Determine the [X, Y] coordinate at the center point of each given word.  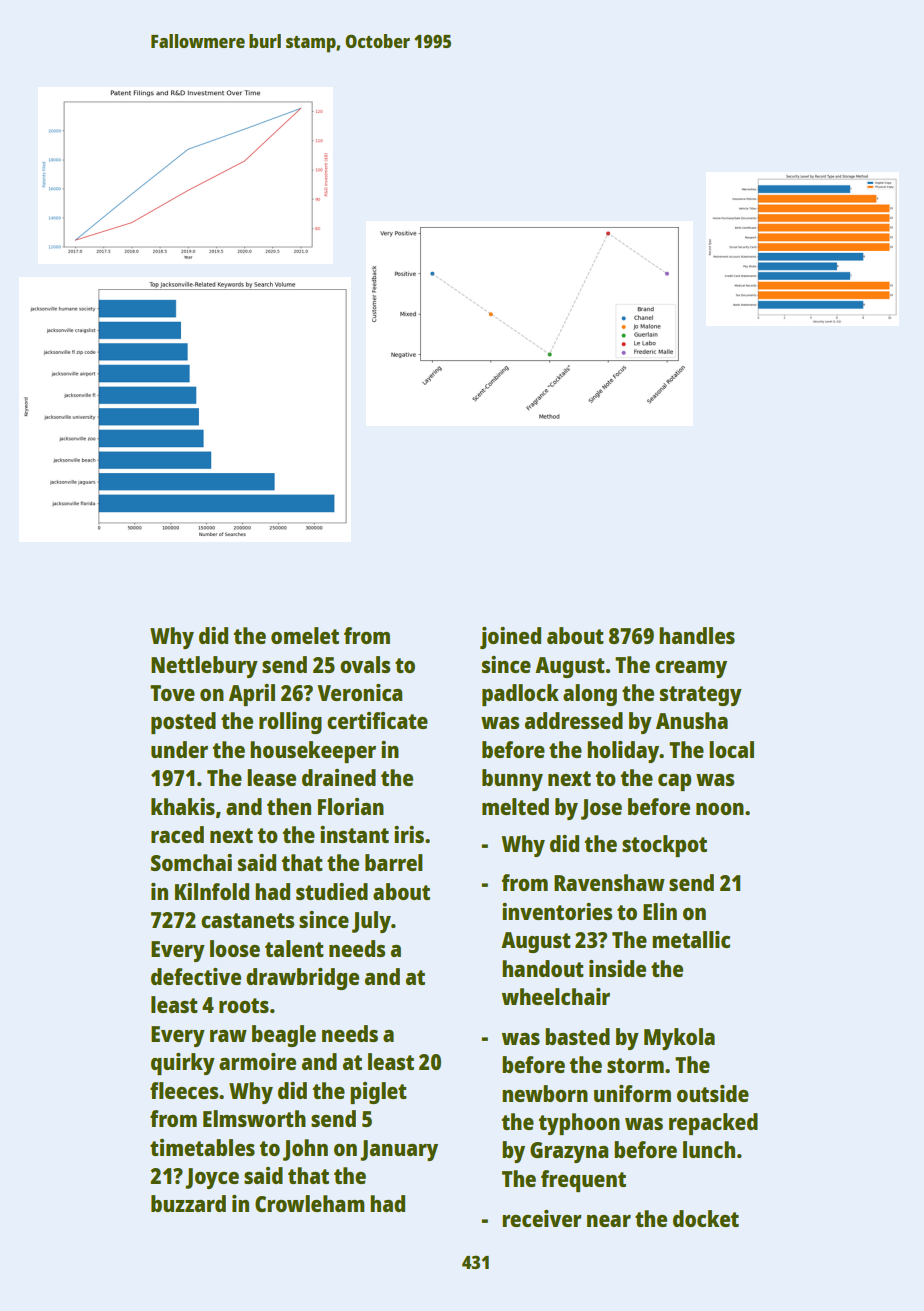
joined [510, 638]
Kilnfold [212, 891]
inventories [557, 911]
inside [617, 968]
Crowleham [309, 1203]
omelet [305, 635]
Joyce [212, 1178]
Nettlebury [204, 667]
